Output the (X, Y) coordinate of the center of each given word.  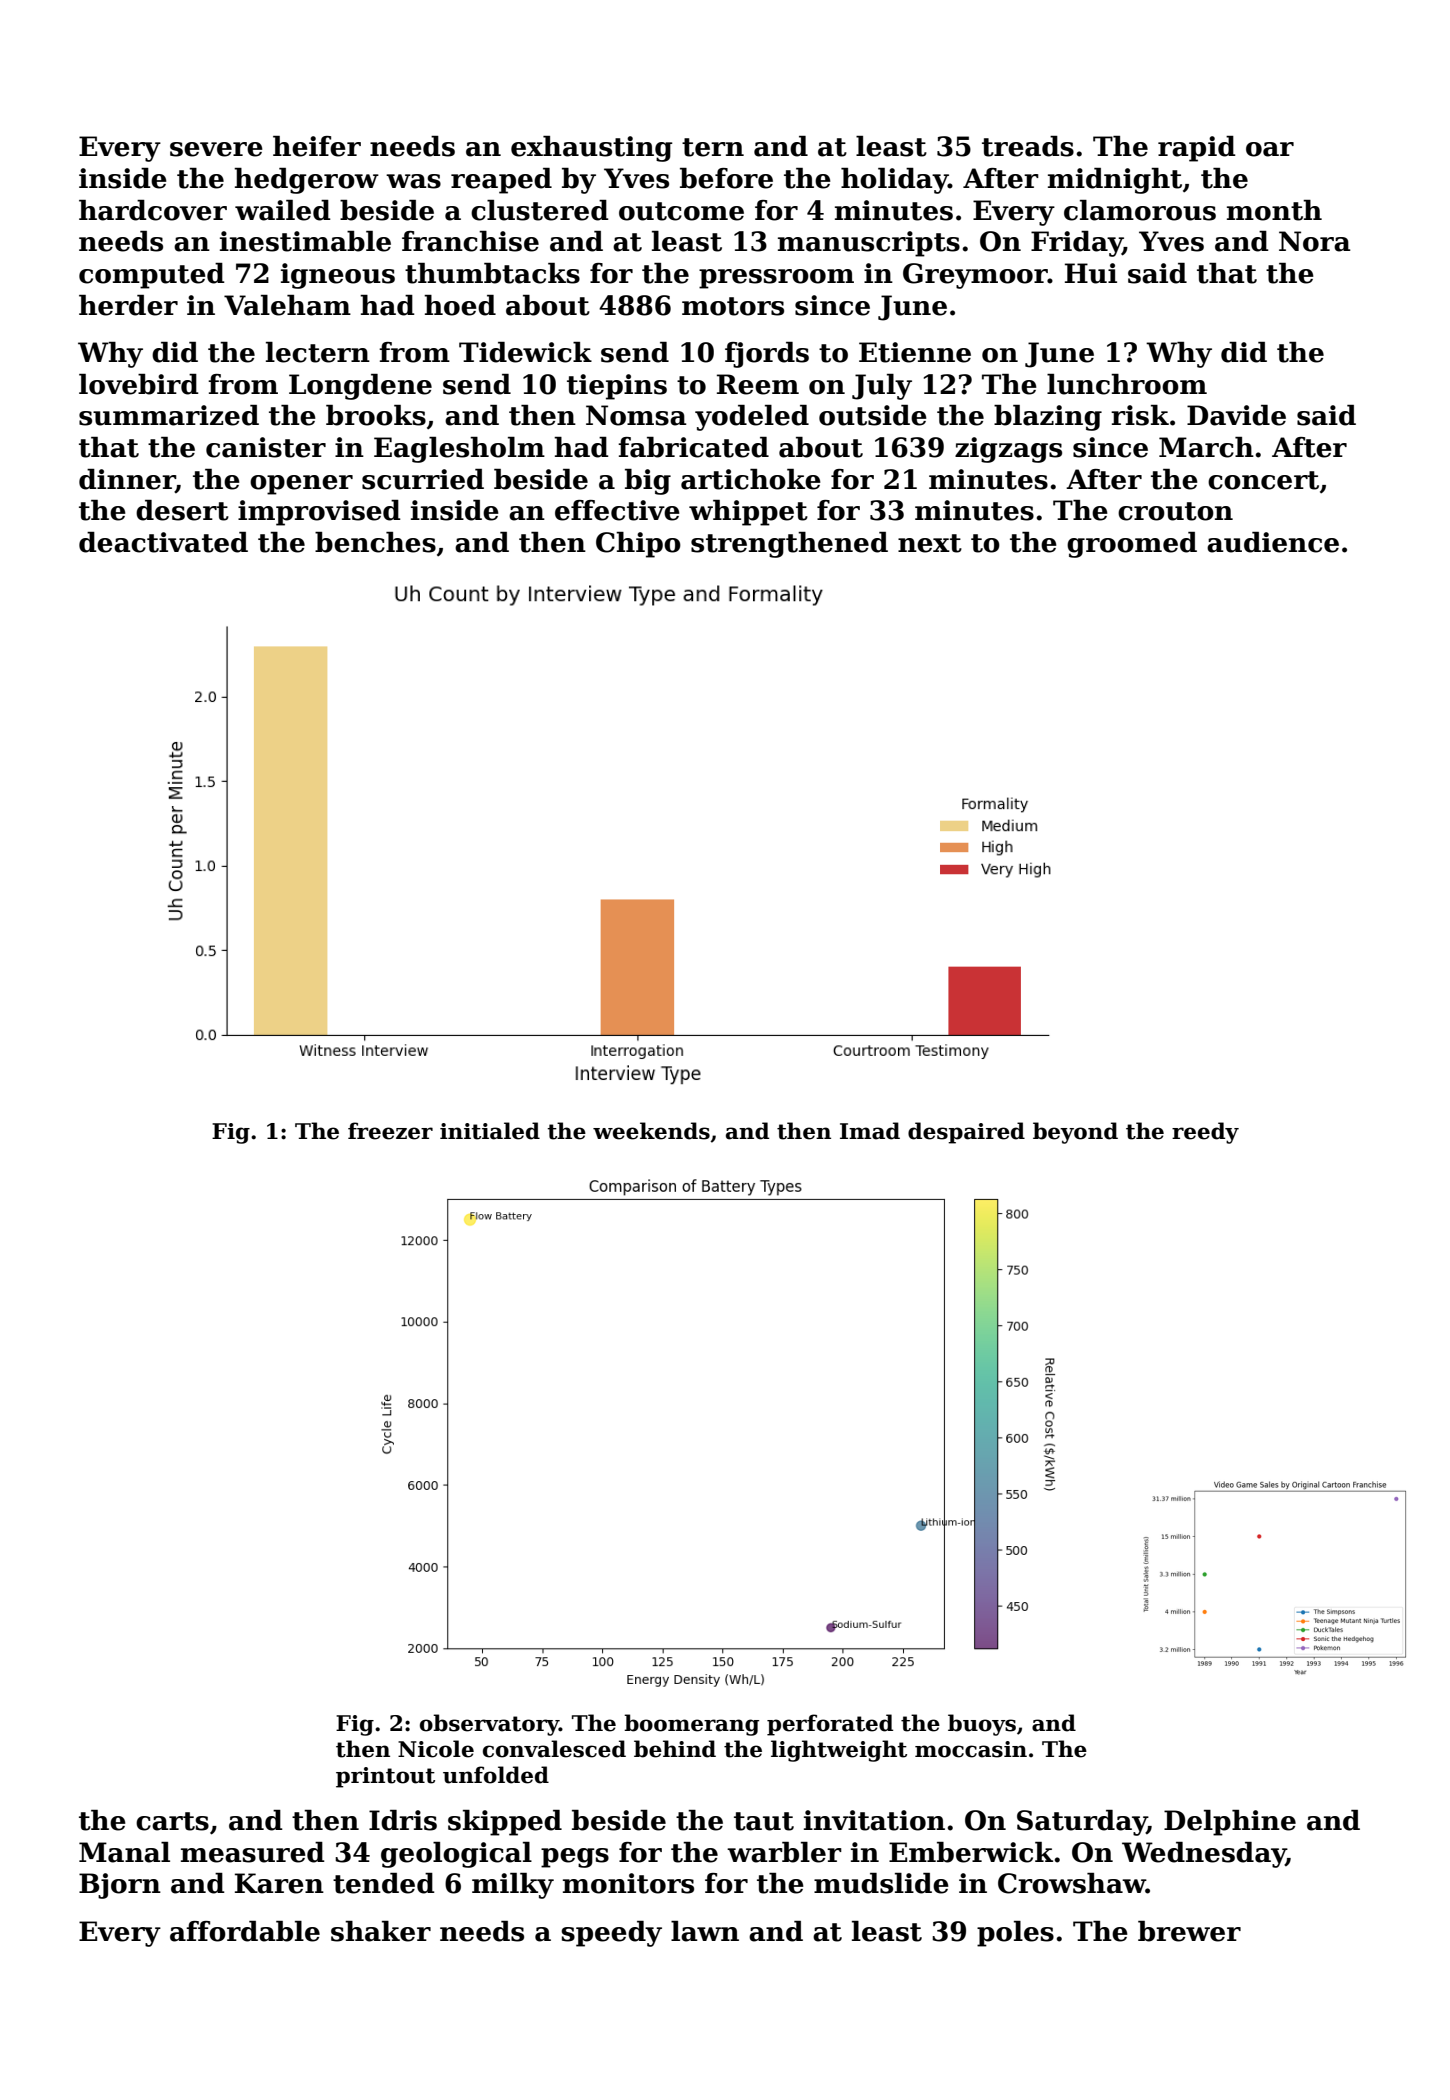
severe (216, 149)
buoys (982, 1725)
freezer (390, 1131)
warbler (784, 1852)
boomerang (691, 1725)
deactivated (163, 542)
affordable (245, 1931)
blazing (1048, 418)
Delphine (1230, 1823)
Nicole (436, 1749)
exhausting (592, 149)
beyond (1075, 1133)
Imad (870, 1131)
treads (1028, 146)
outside (873, 415)
